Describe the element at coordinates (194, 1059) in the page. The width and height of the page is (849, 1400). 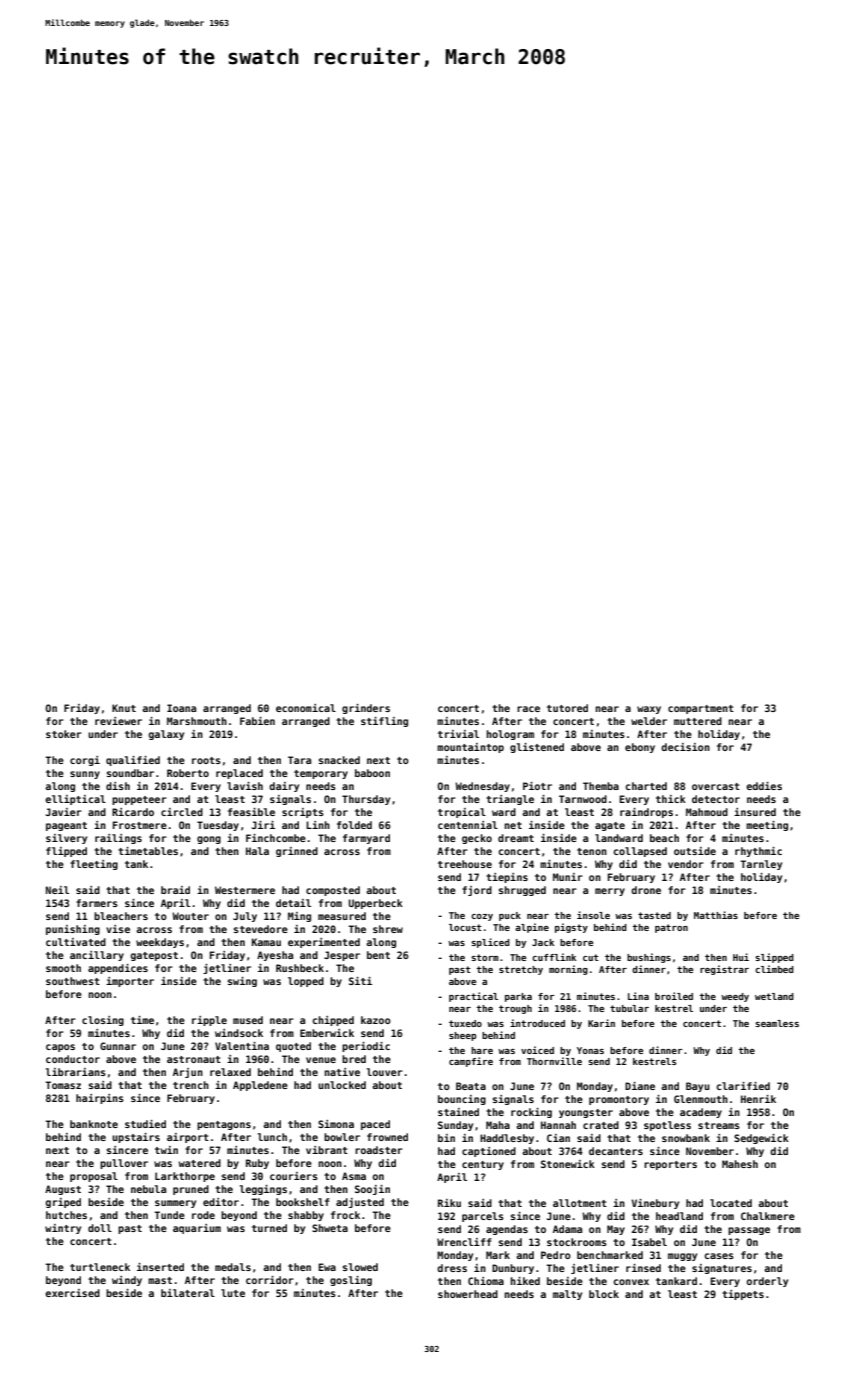
I see `astronaut` at that location.
